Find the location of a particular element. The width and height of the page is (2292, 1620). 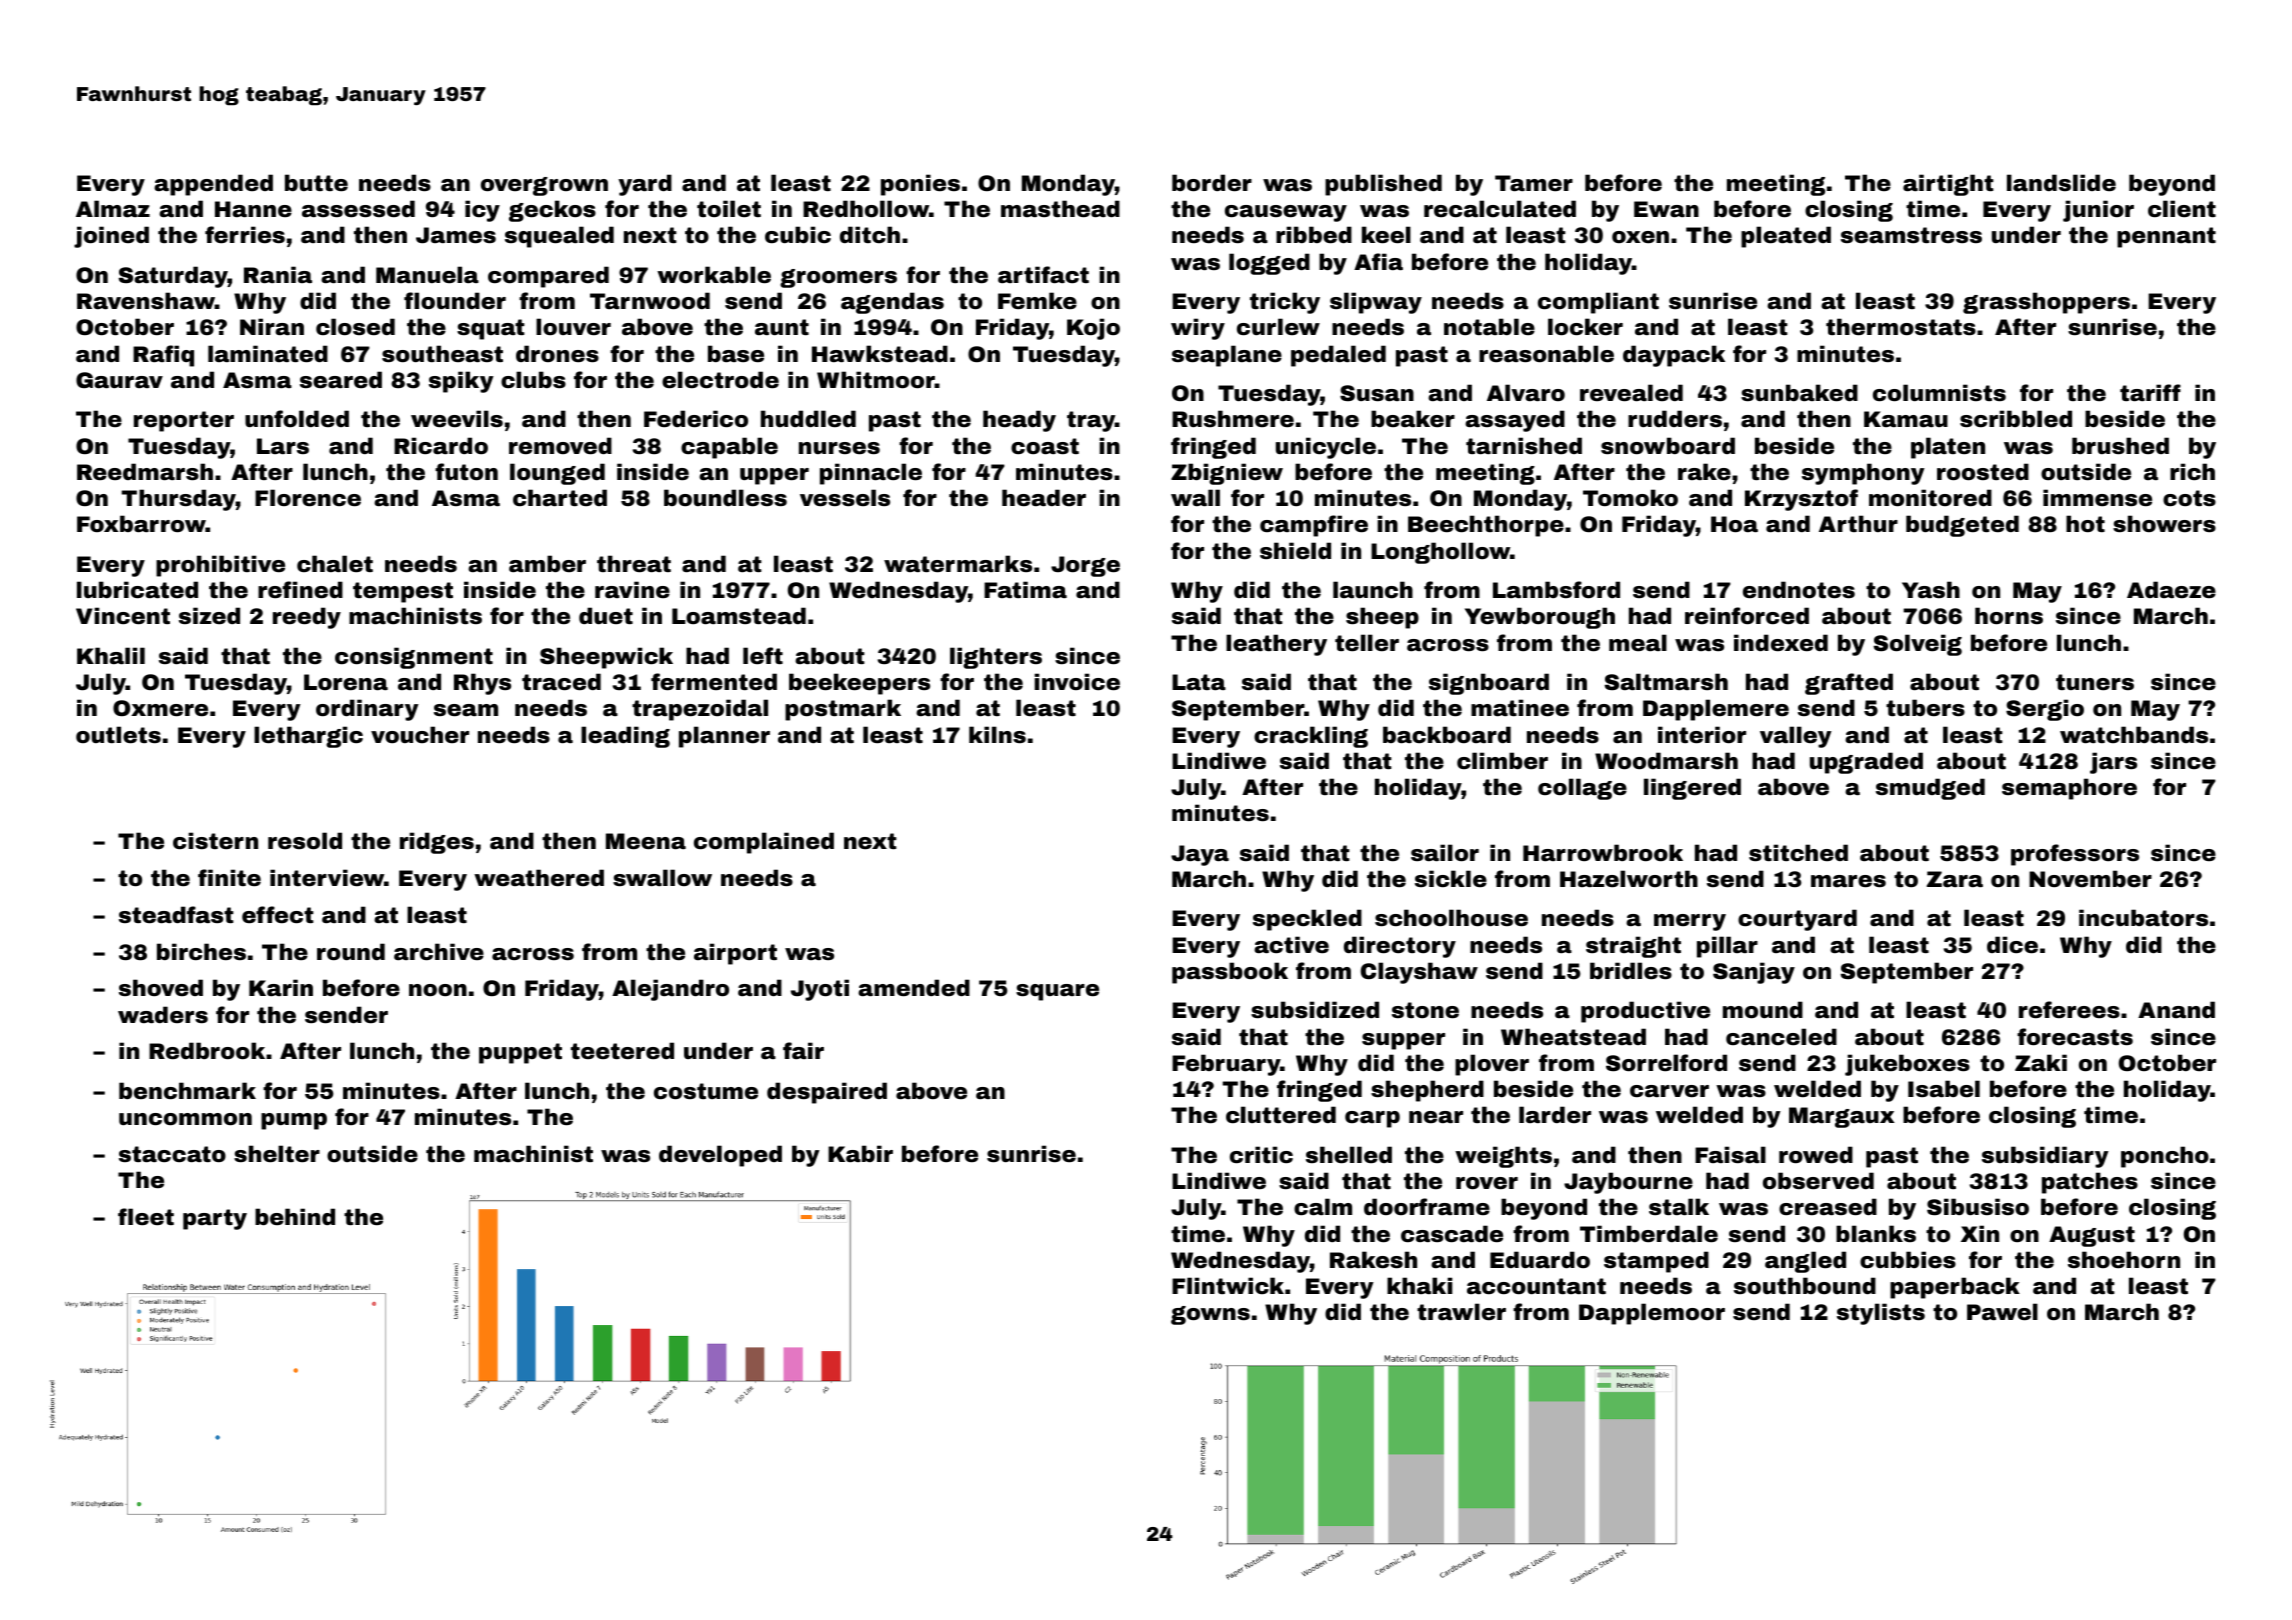

client is located at coordinates (2182, 209).
